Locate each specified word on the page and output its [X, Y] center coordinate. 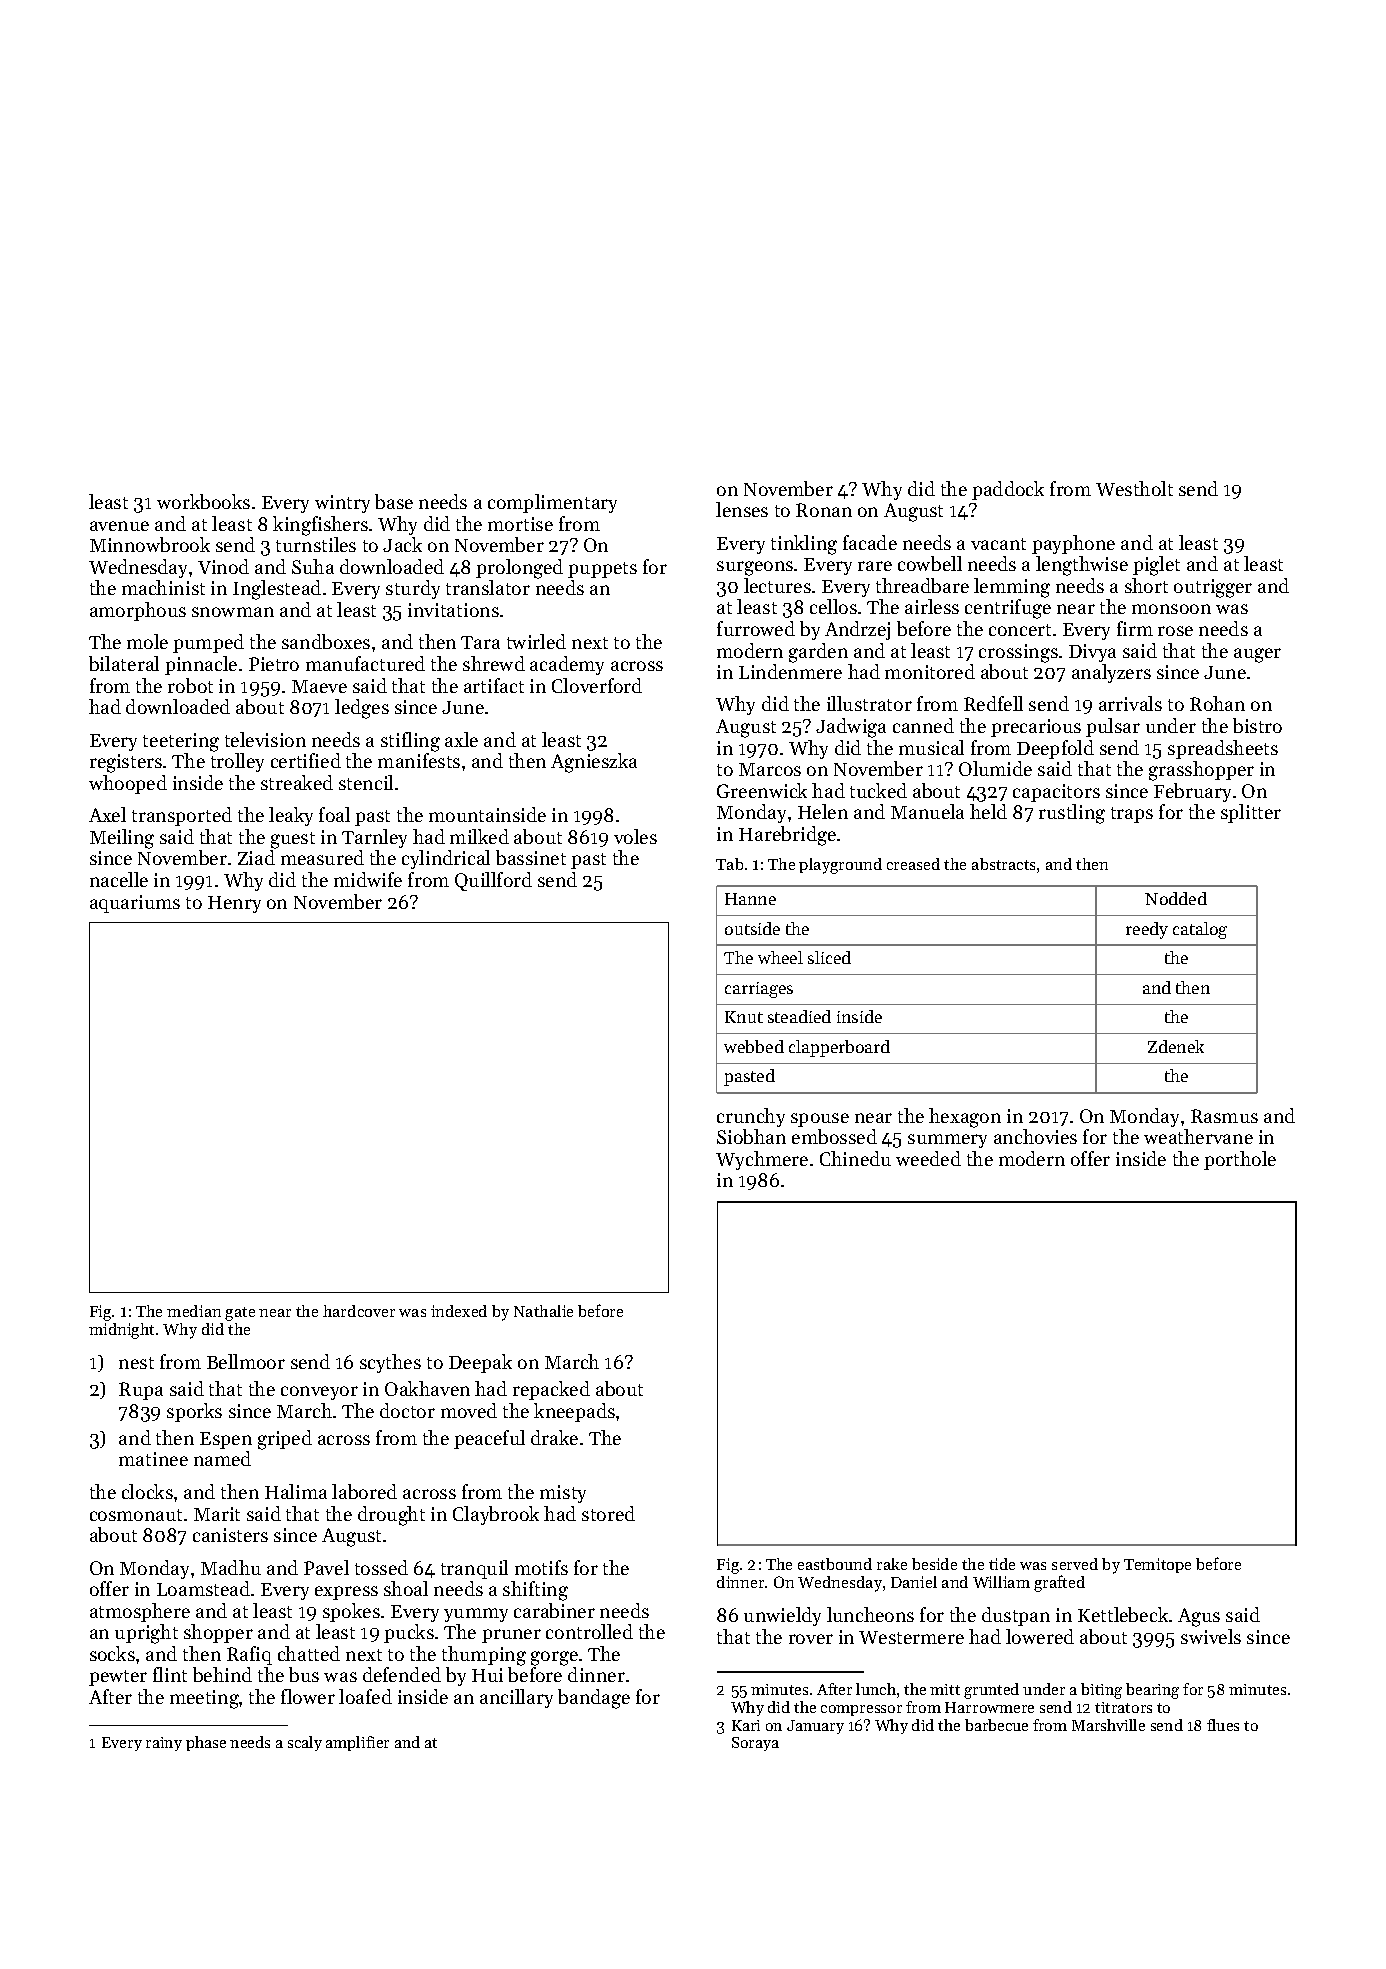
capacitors [1056, 793]
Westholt [1134, 488]
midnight [121, 1331]
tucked [878, 790]
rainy [164, 1744]
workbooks [203, 501]
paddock [1008, 490]
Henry [234, 904]
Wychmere [762, 1160]
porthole [1240, 1160]
